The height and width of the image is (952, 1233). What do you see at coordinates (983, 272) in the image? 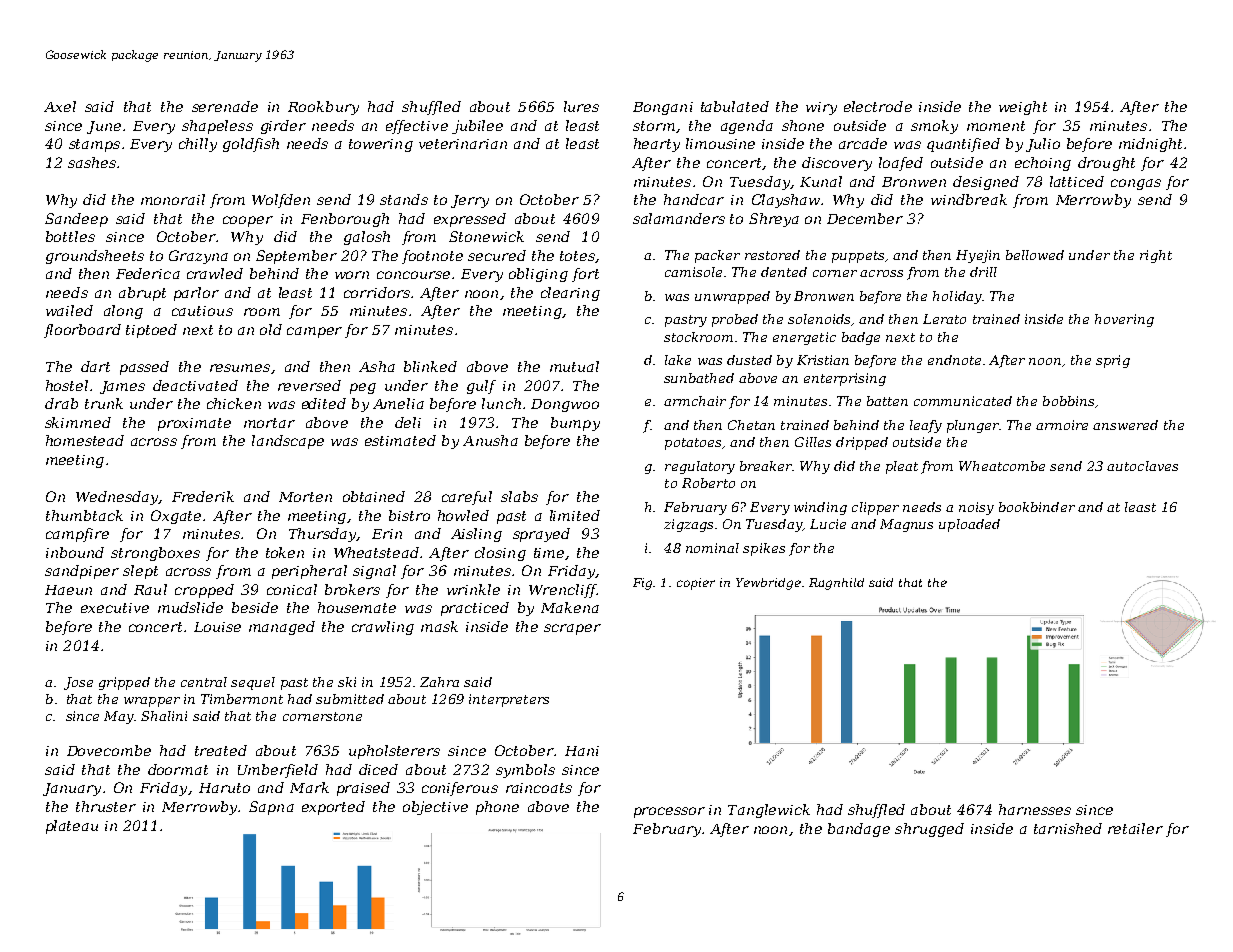
I see `drill` at bounding box center [983, 272].
